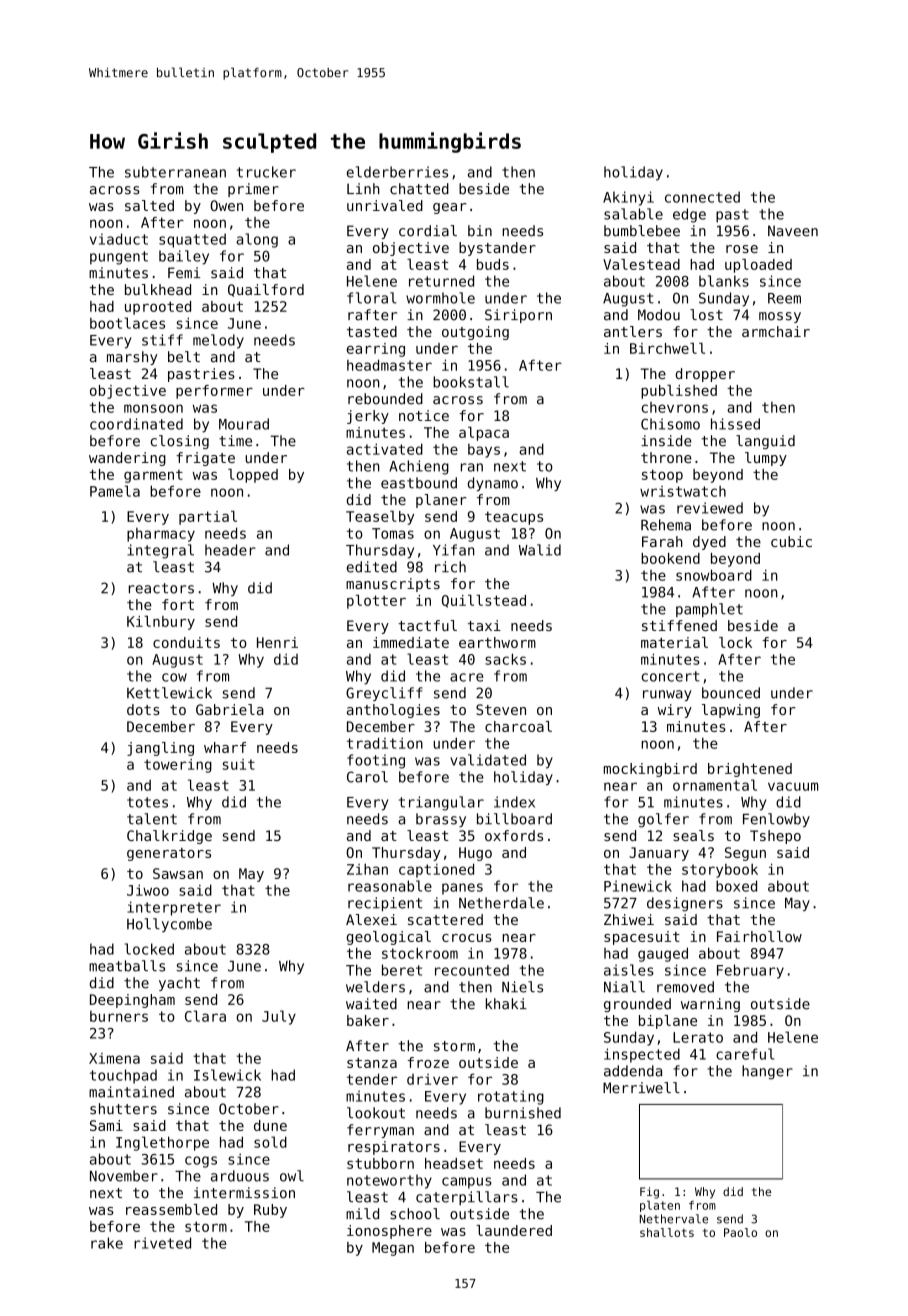 The image size is (908, 1316). I want to click on hanger, so click(767, 1072).
